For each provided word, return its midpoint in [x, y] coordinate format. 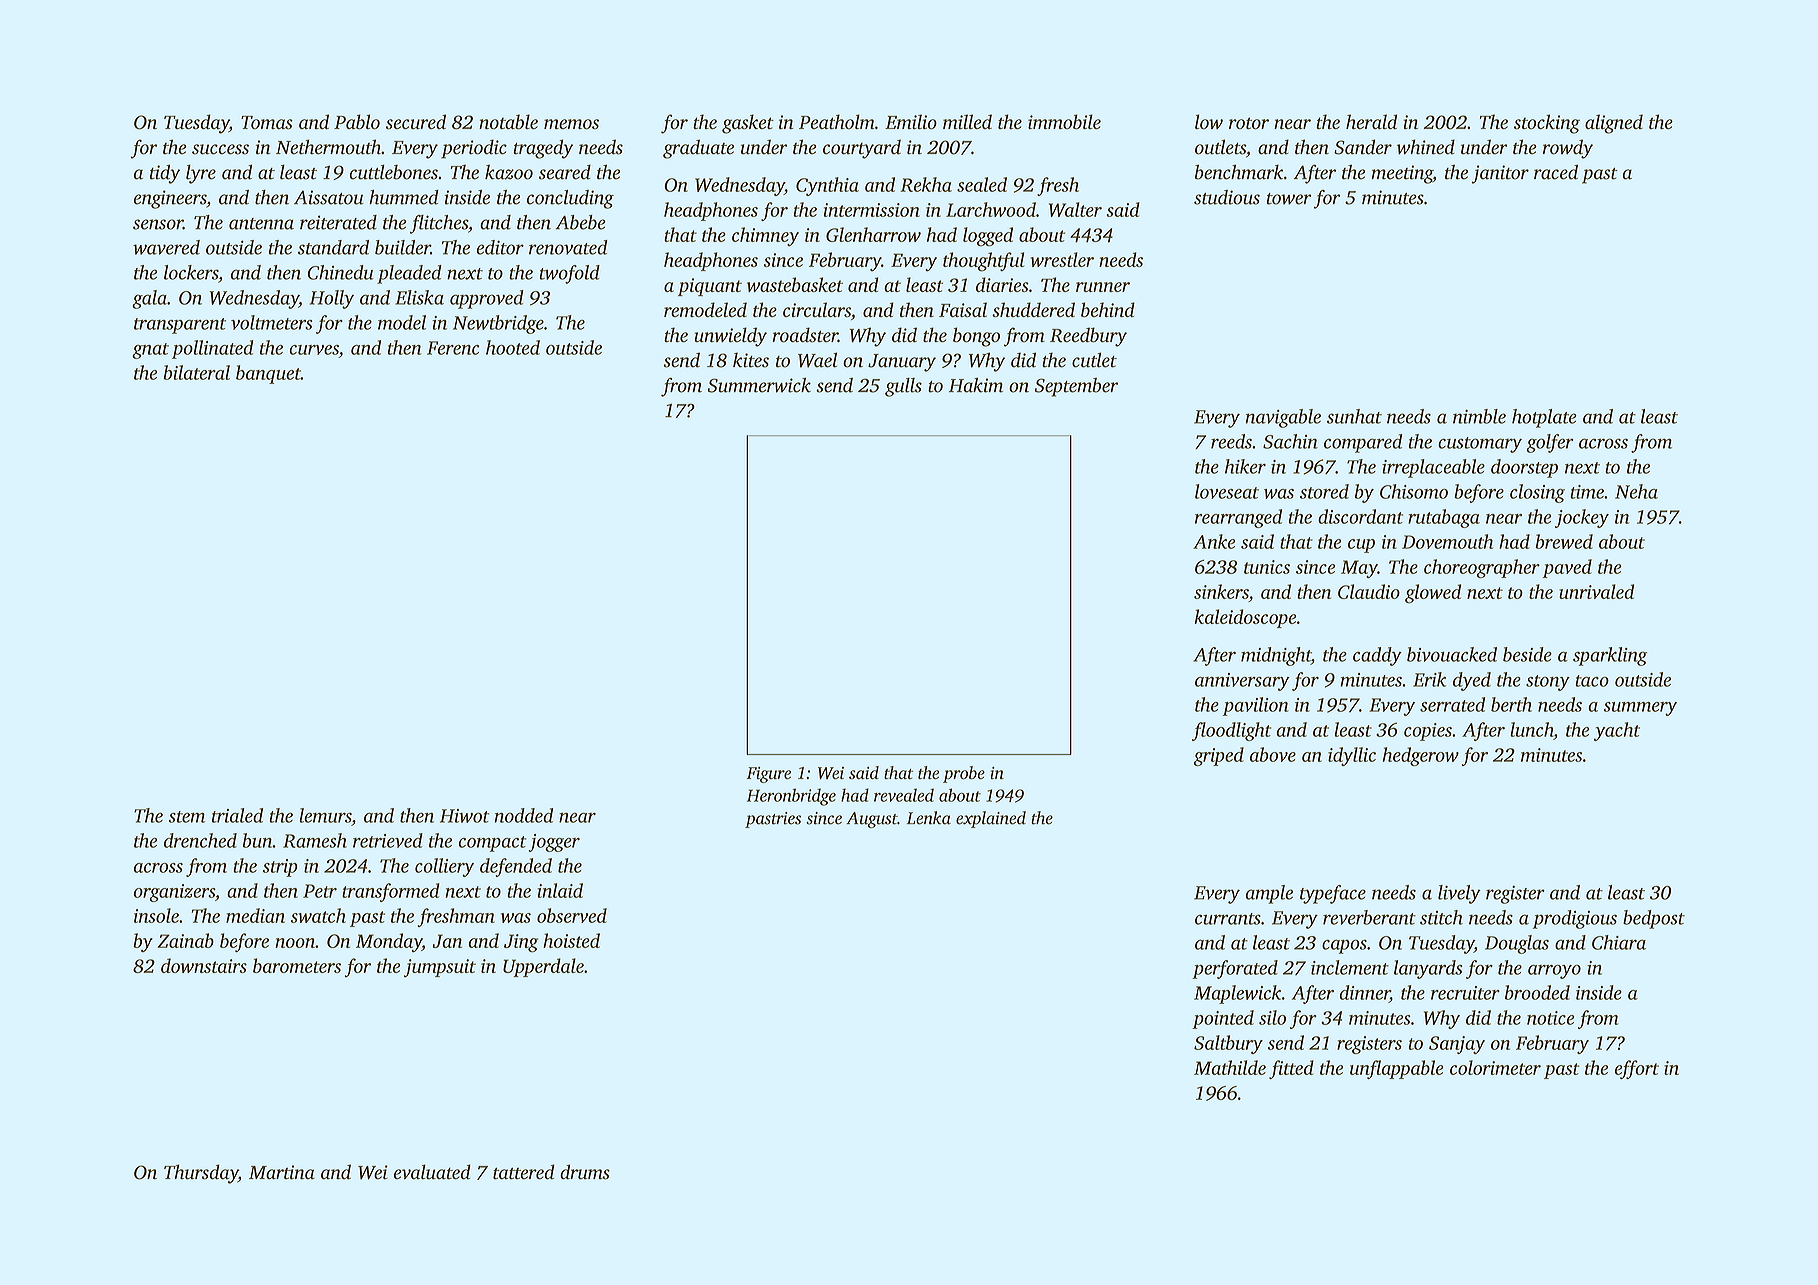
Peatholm [837, 121]
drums [585, 1172]
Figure [769, 775]
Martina [282, 1172]
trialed [237, 815]
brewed [1564, 541]
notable [508, 122]
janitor [1500, 174]
